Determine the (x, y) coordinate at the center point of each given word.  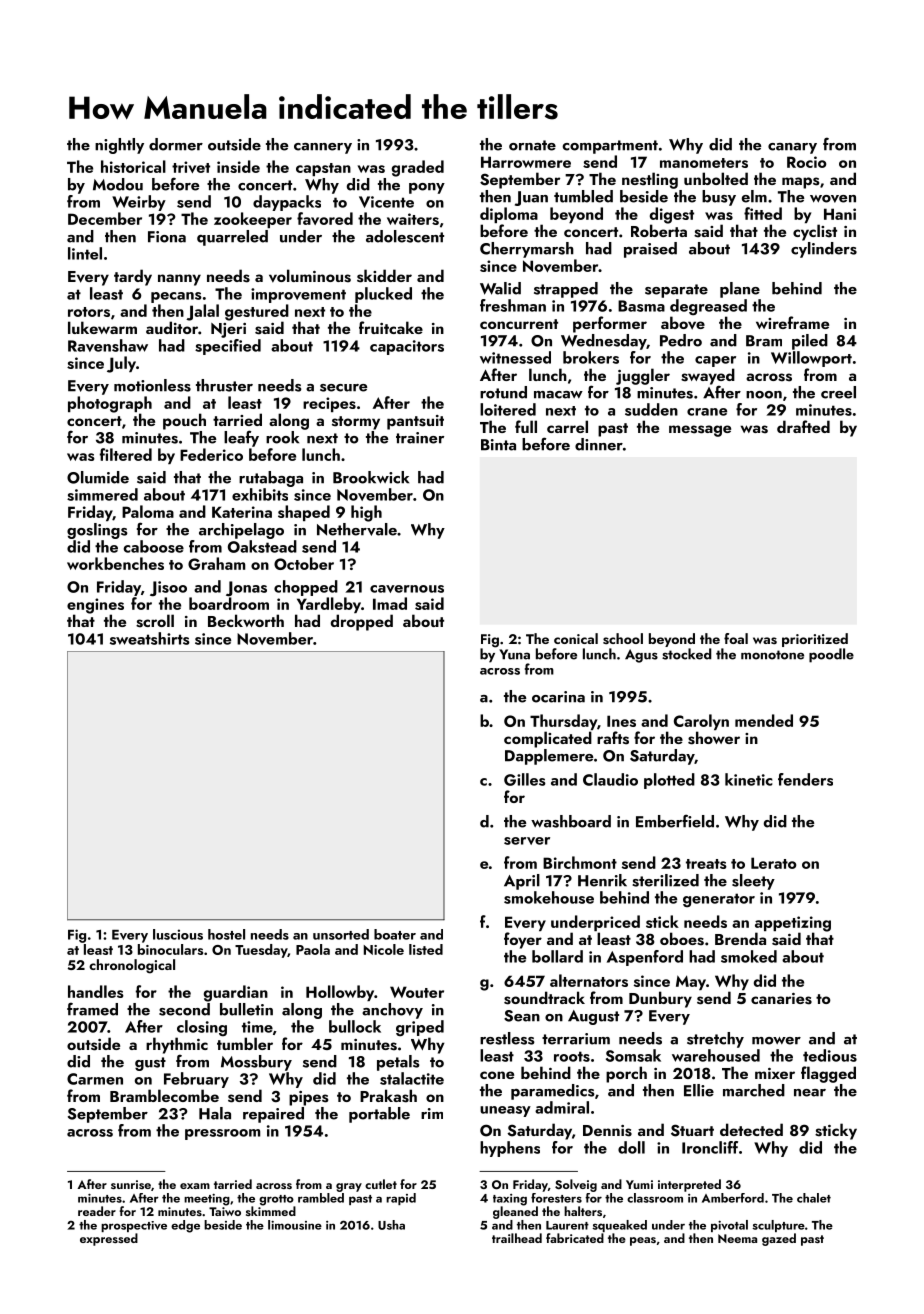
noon (764, 395)
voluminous (310, 276)
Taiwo (225, 1211)
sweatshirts (150, 638)
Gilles (525, 779)
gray (349, 1187)
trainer (420, 438)
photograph (110, 404)
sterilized (665, 880)
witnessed (515, 357)
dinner (599, 444)
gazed (779, 1239)
